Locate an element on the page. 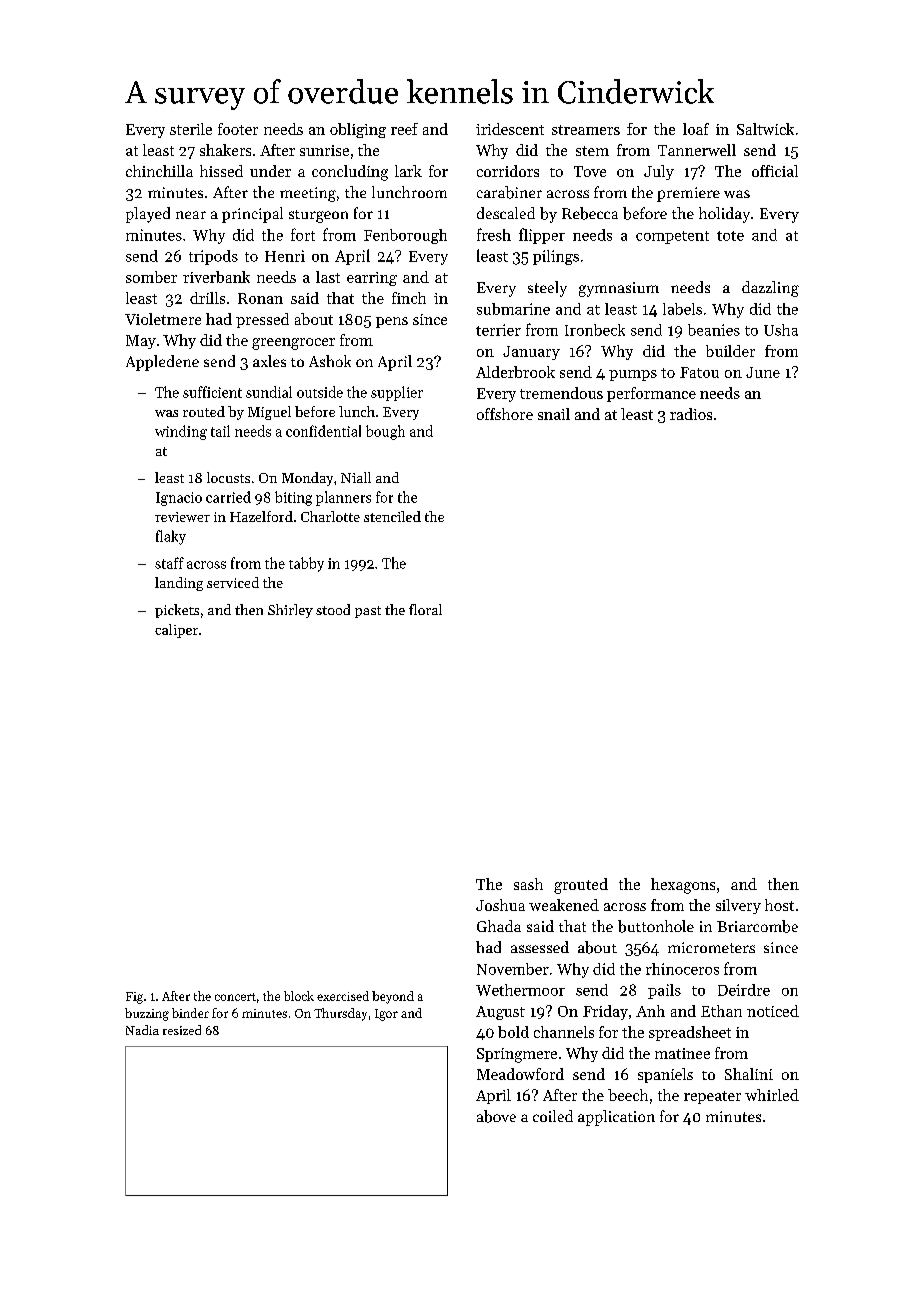  Saltwick is located at coordinates (765, 129).
